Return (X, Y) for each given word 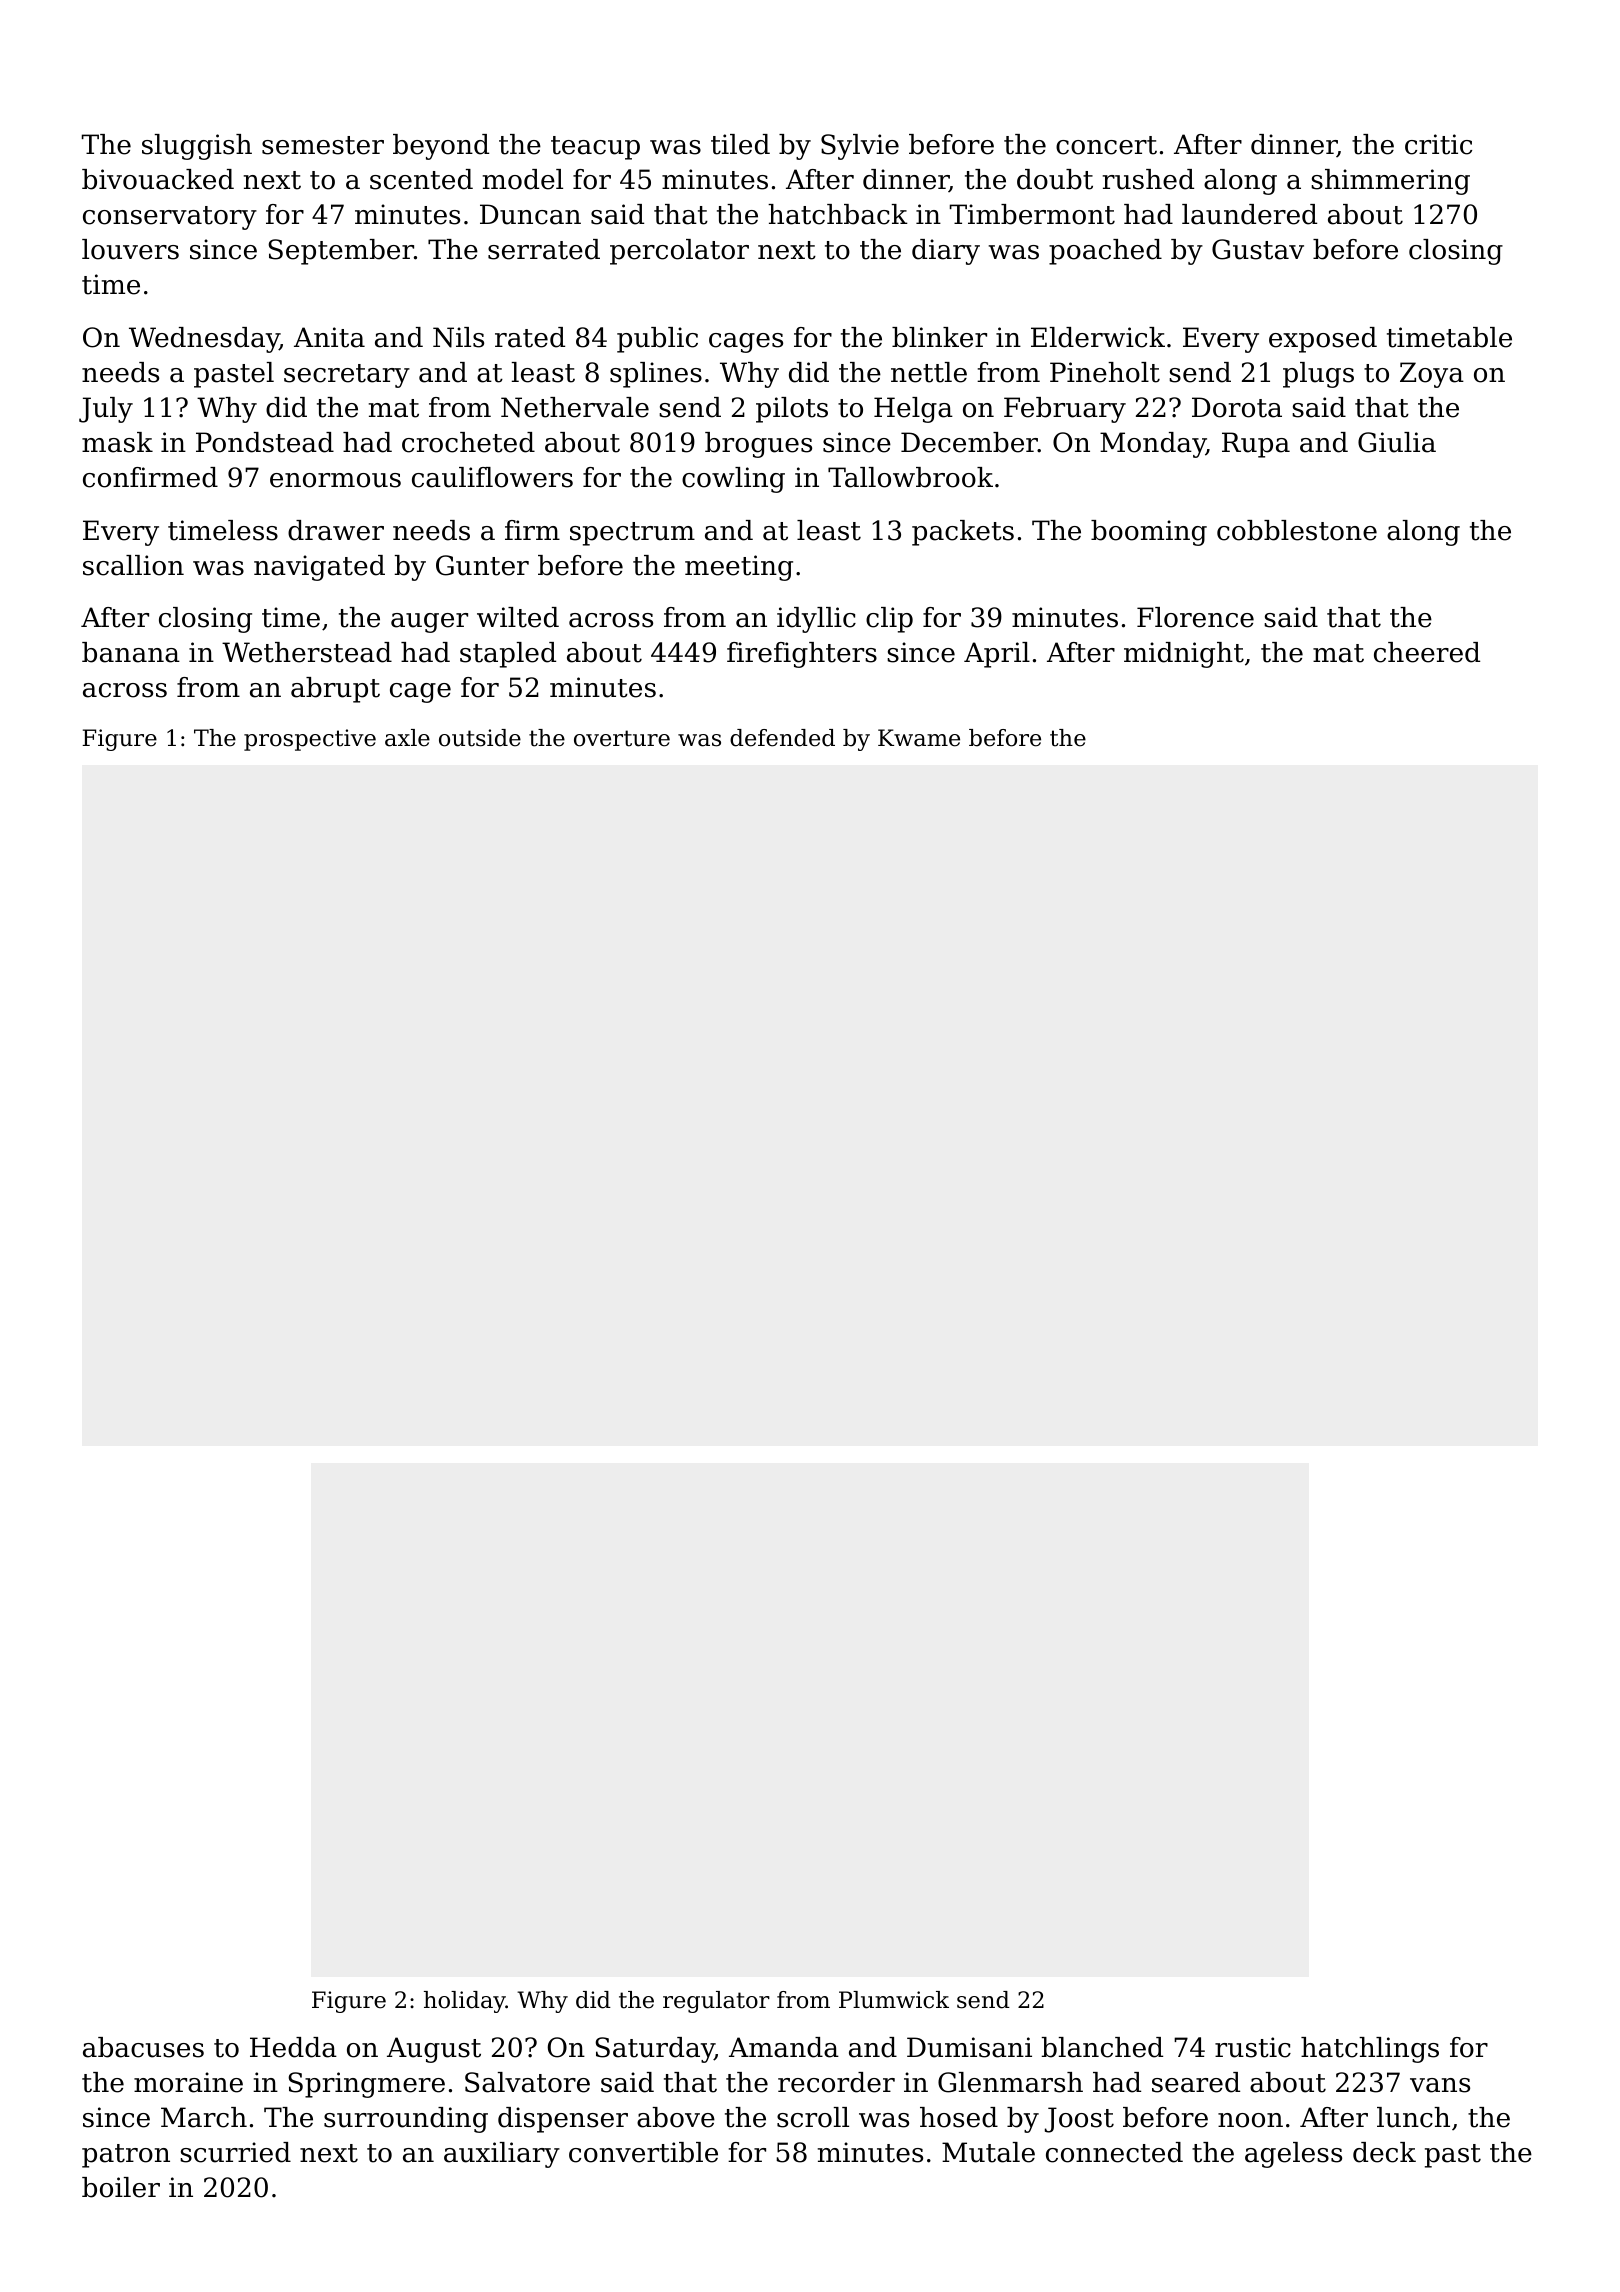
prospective (310, 740)
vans (1440, 2085)
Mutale (988, 2152)
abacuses (143, 2047)
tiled (740, 144)
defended (782, 738)
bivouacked (158, 179)
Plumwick (894, 2000)
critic (1438, 144)
